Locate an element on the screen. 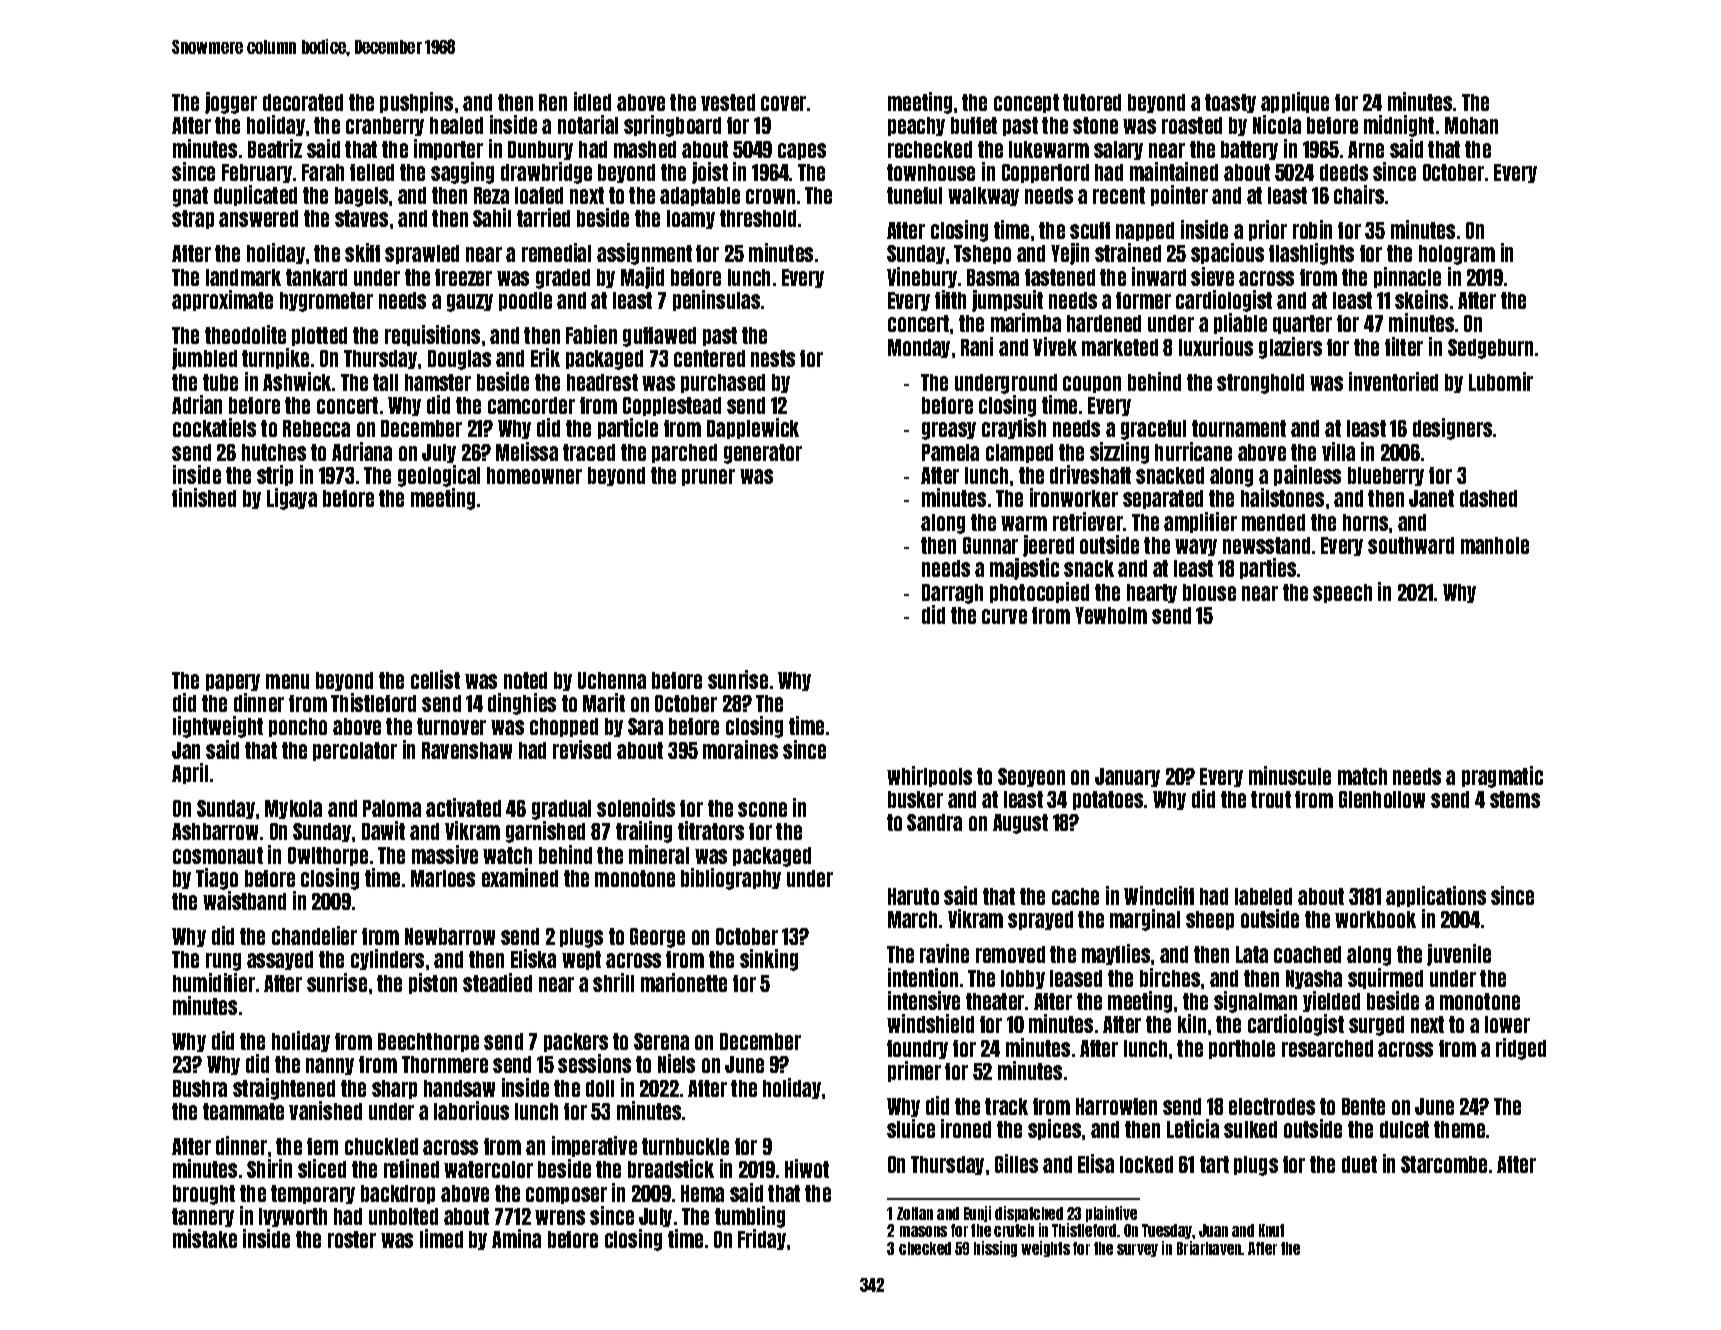 The image size is (1721, 1330). peninsulas is located at coordinates (716, 300).
